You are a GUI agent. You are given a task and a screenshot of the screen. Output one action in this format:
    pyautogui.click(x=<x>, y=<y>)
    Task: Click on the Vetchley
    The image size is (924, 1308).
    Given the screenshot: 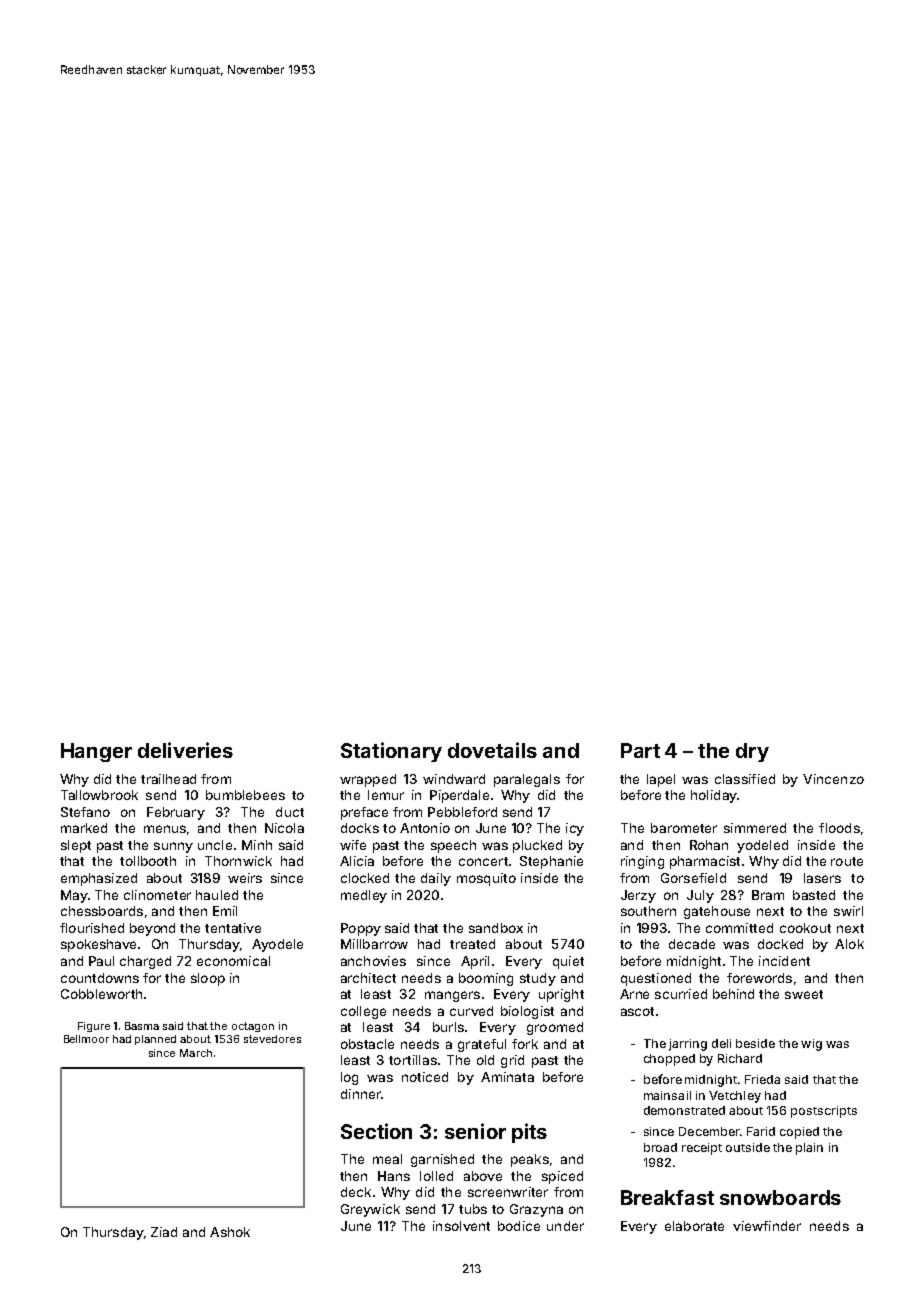 What is the action you would take?
    pyautogui.click(x=735, y=1097)
